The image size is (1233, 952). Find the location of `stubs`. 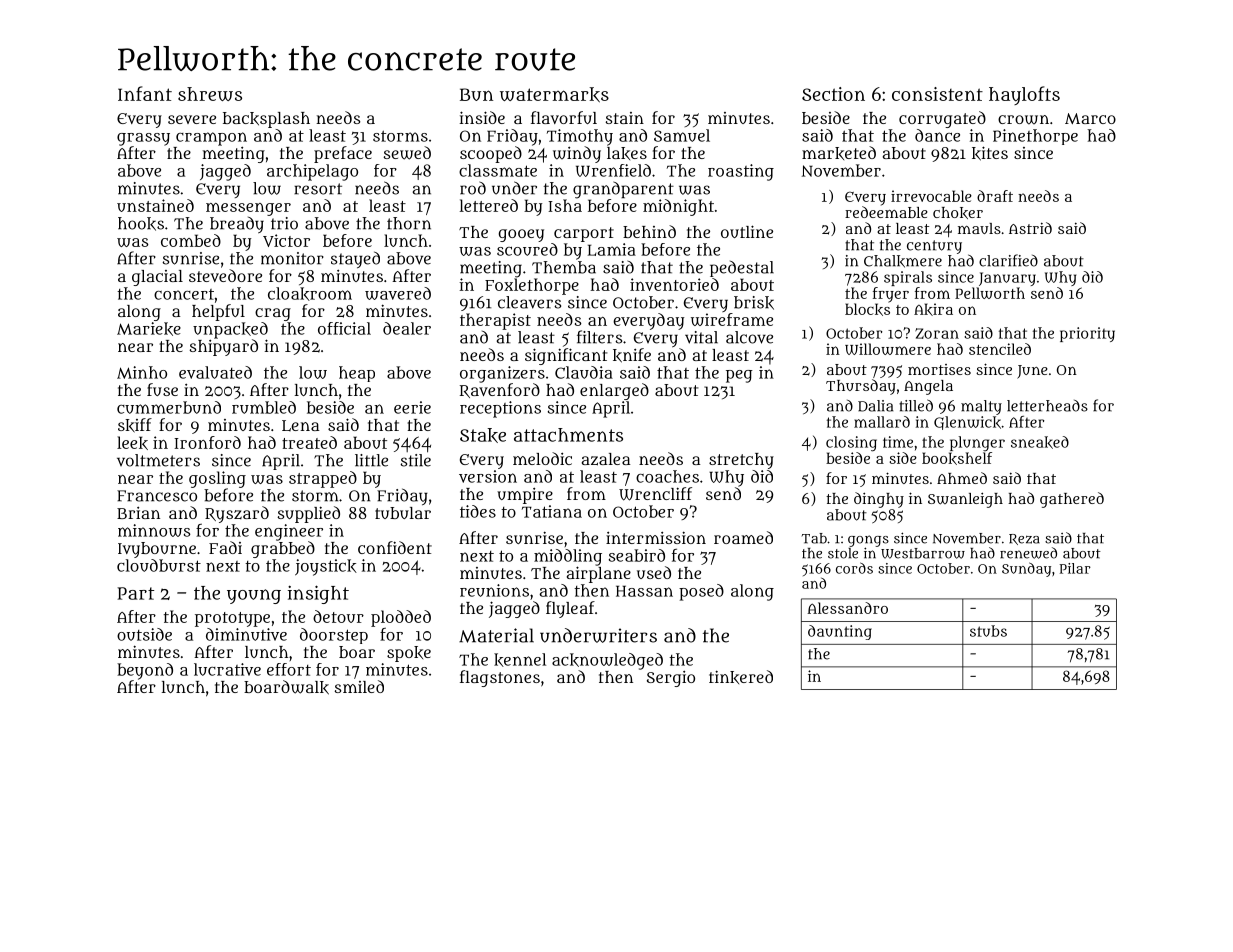

stubs is located at coordinates (988, 631).
